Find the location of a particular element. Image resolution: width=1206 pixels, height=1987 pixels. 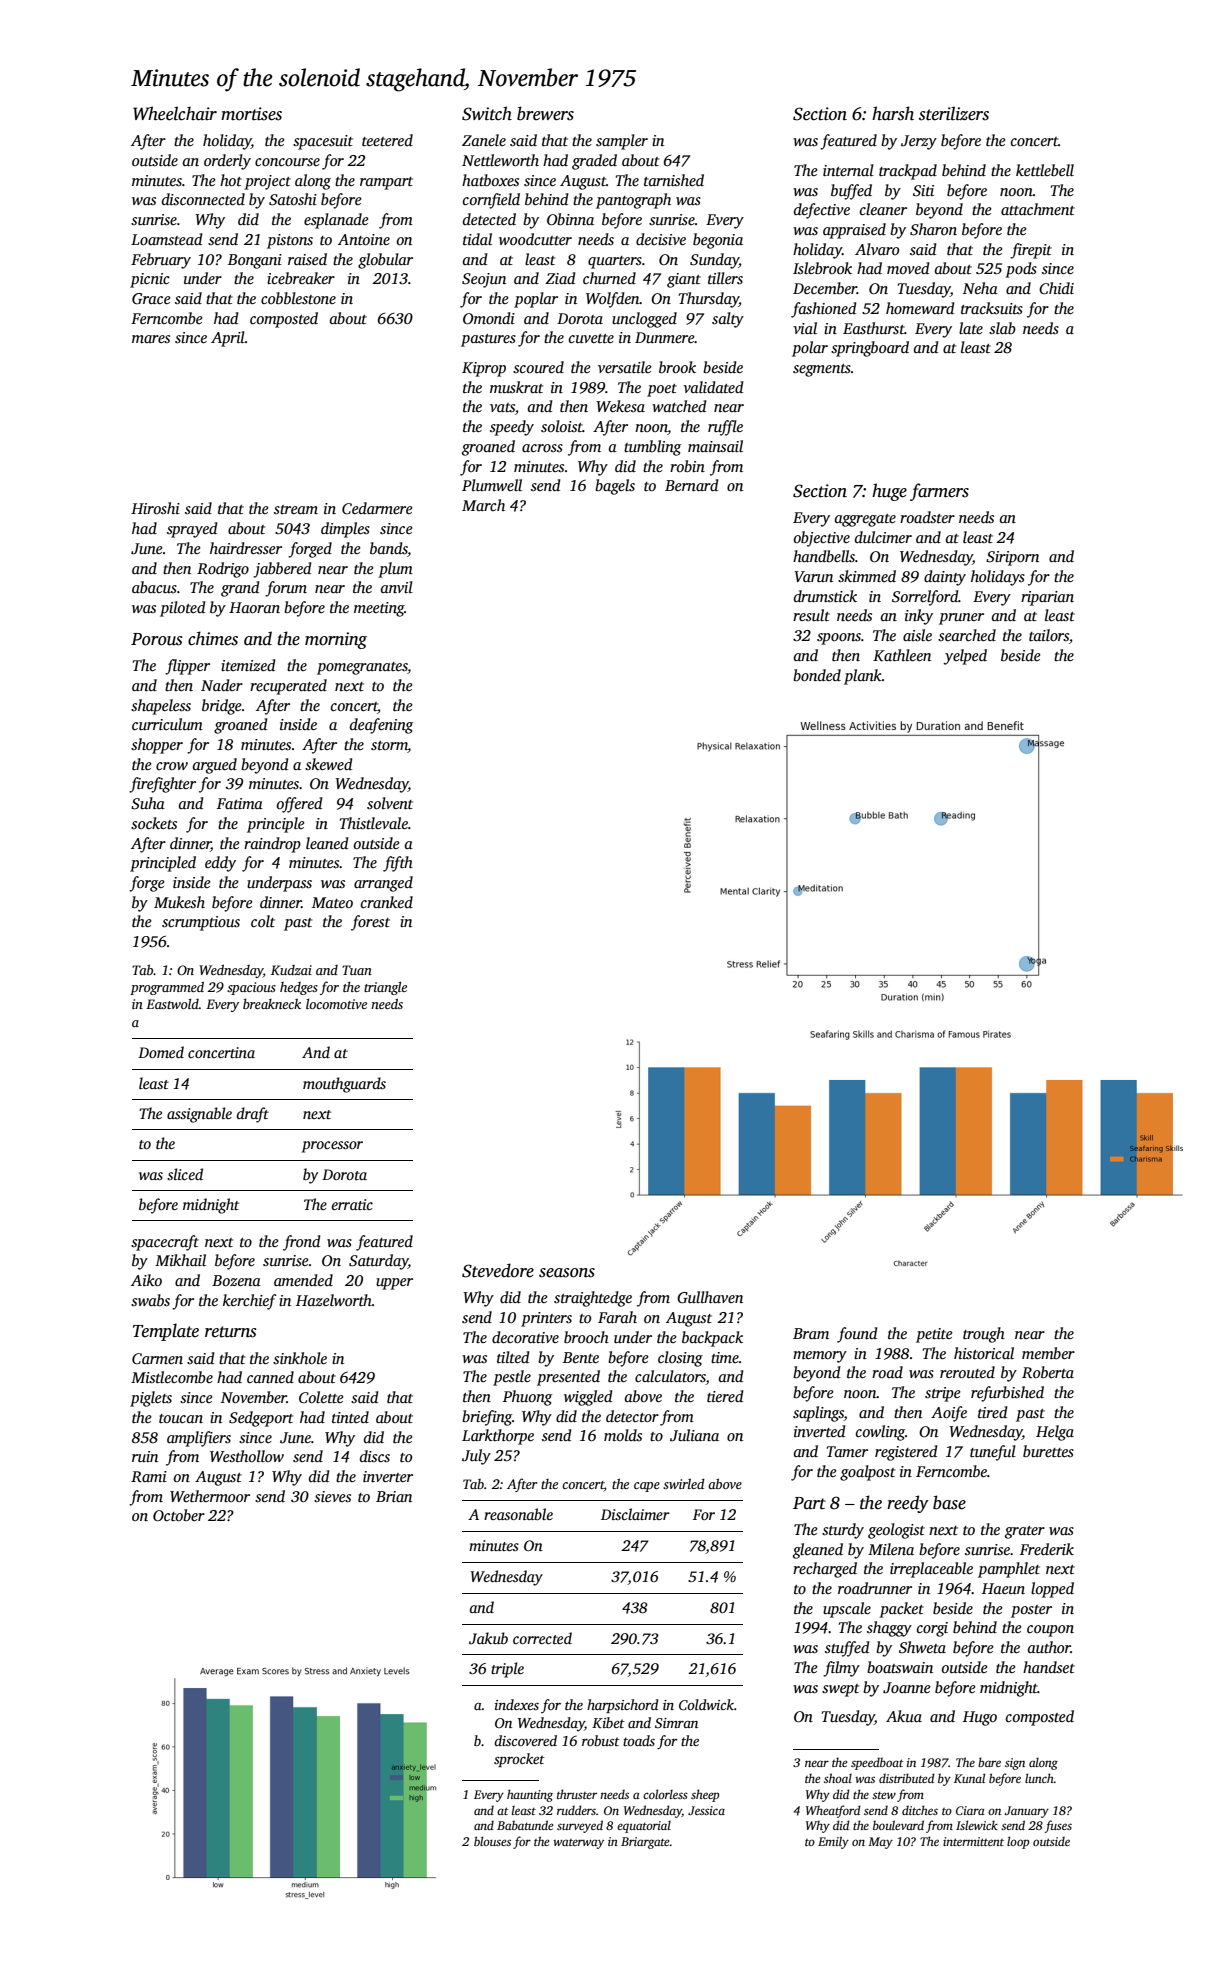

sampler is located at coordinates (622, 142).
